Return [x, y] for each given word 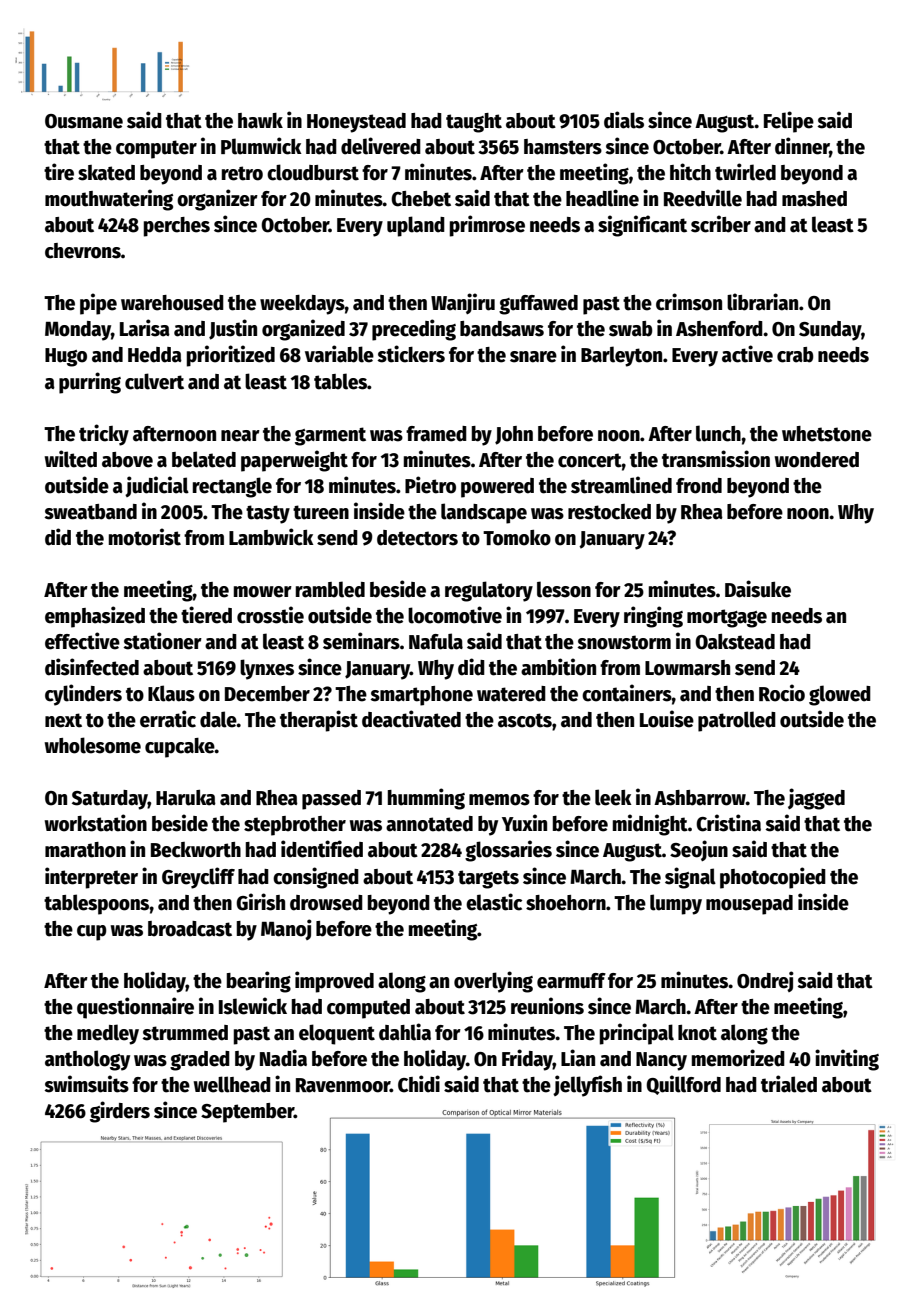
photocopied [773, 878]
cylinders [83, 695]
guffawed [538, 305]
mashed [814, 199]
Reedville [703, 198]
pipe [98, 304]
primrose [487, 226]
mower [263, 592]
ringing [653, 617]
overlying [493, 982]
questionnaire [135, 1008]
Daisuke [758, 589]
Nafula [436, 641]
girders [120, 1112]
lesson [564, 589]
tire [59, 172]
